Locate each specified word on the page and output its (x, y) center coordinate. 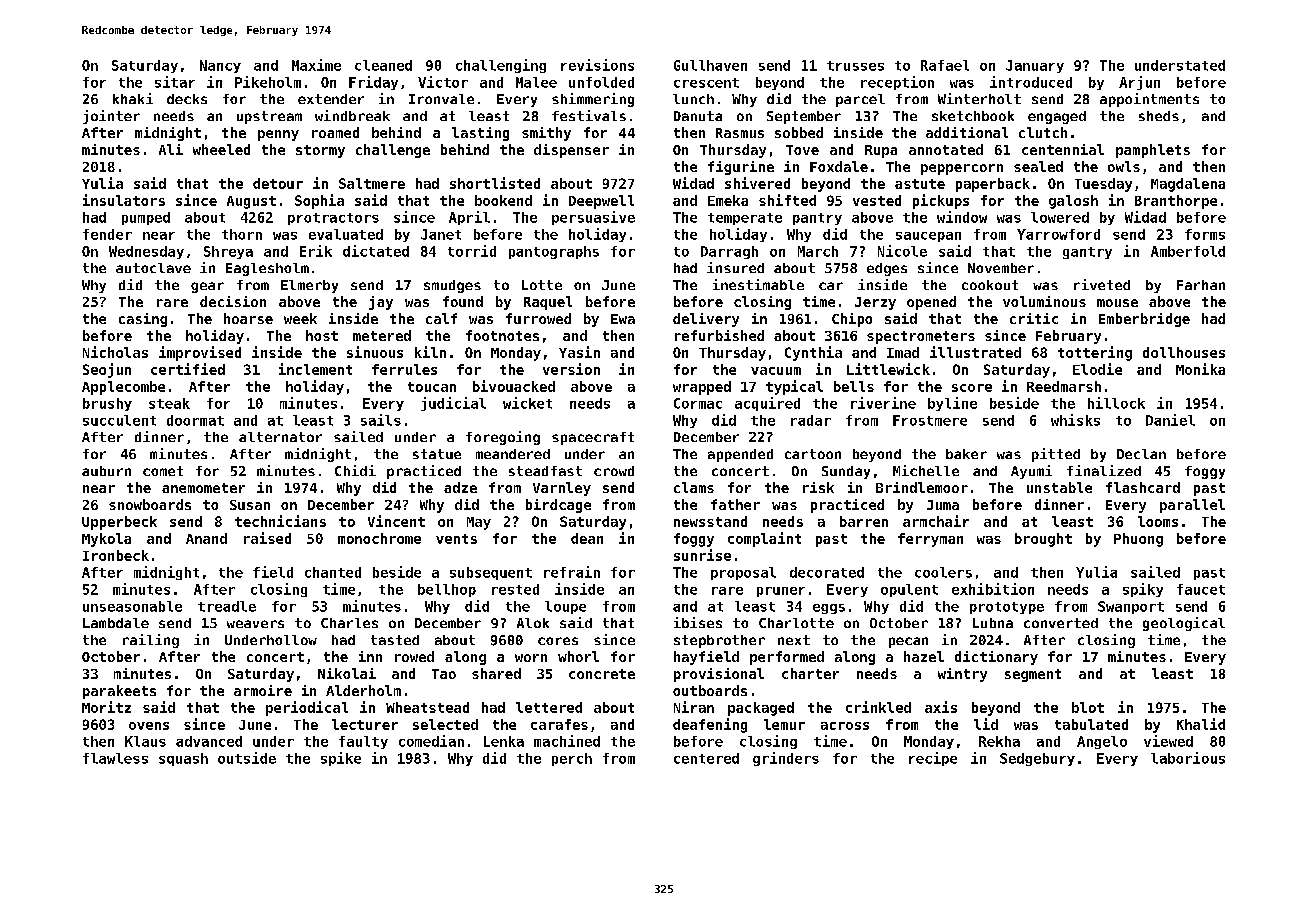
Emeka (728, 200)
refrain (572, 572)
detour (278, 183)
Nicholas (115, 352)
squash (183, 759)
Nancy (220, 66)
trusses (855, 66)
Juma (943, 505)
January (1035, 66)
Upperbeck (119, 523)
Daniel (1170, 420)
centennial (1063, 149)
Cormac (698, 403)
